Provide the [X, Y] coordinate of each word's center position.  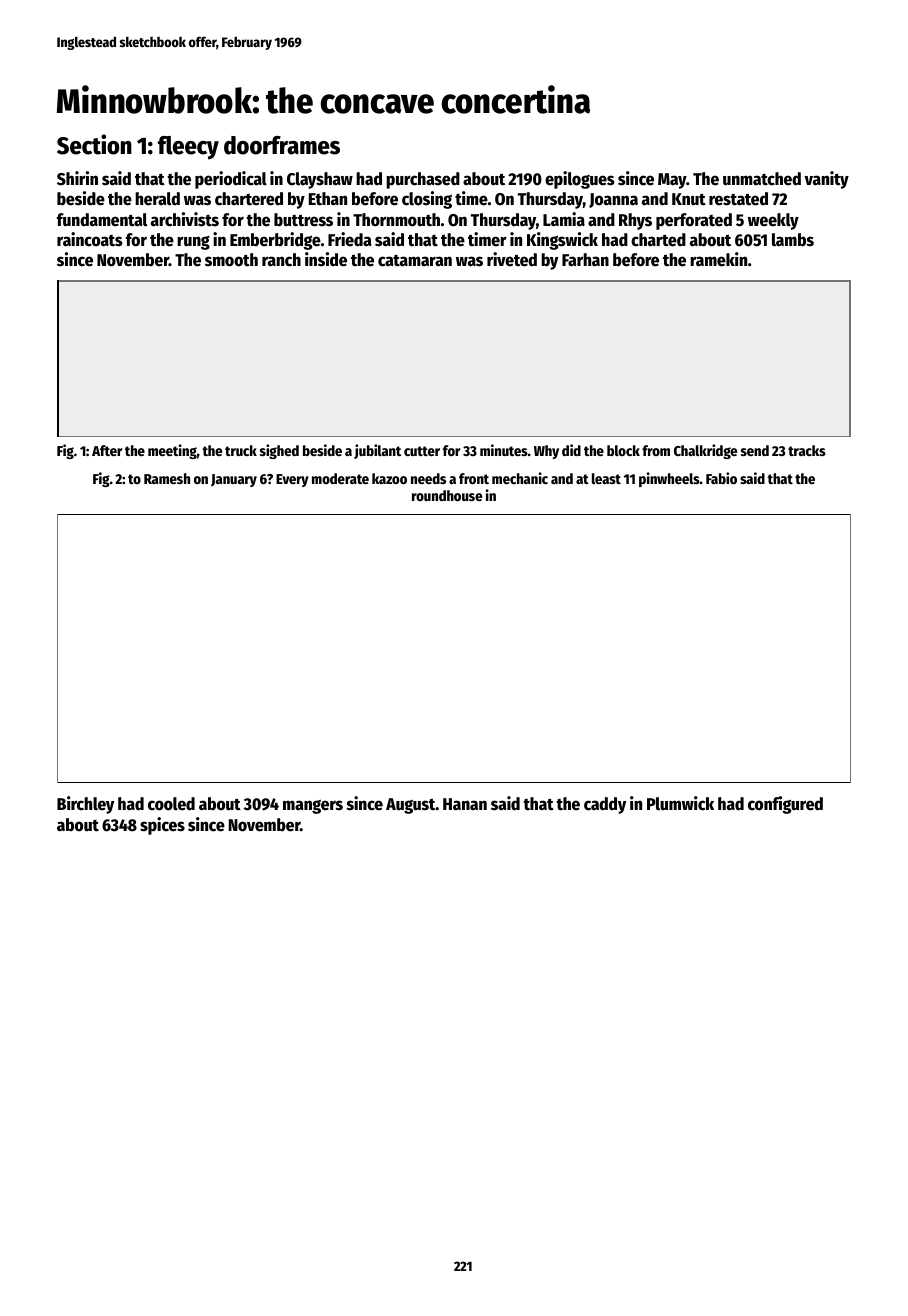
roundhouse [447, 495]
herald [157, 199]
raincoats [90, 239]
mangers [313, 807]
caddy [605, 805]
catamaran [415, 261]
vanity [826, 180]
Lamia [564, 219]
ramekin [718, 259]
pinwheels [669, 479]
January [234, 480]
